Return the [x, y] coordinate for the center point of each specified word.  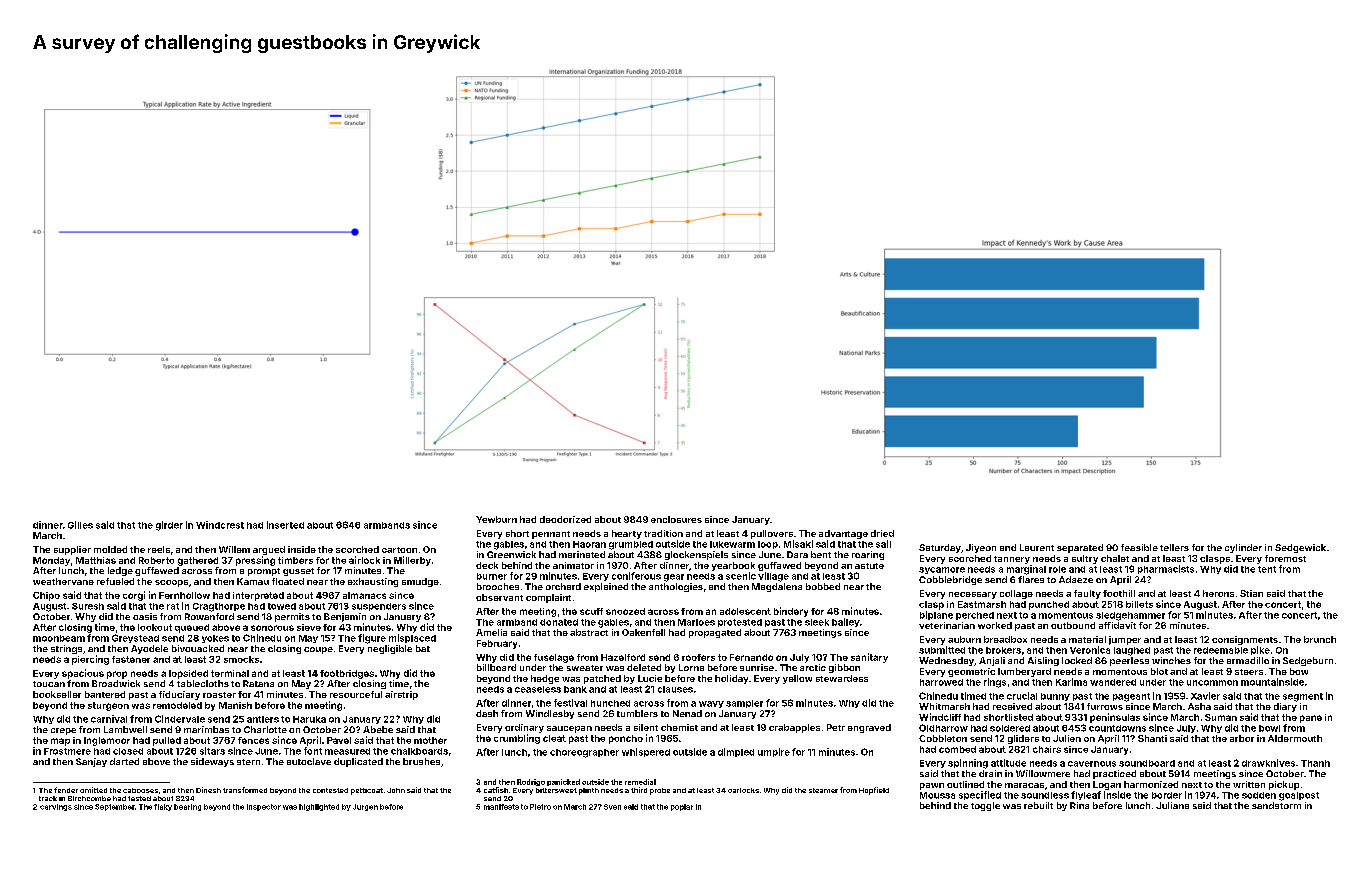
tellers [1174, 547]
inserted [285, 525]
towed [282, 606]
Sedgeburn [1308, 661]
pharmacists [1166, 569]
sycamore [942, 570]
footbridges [347, 674]
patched [602, 679]
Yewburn [496, 519]
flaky [163, 807]
